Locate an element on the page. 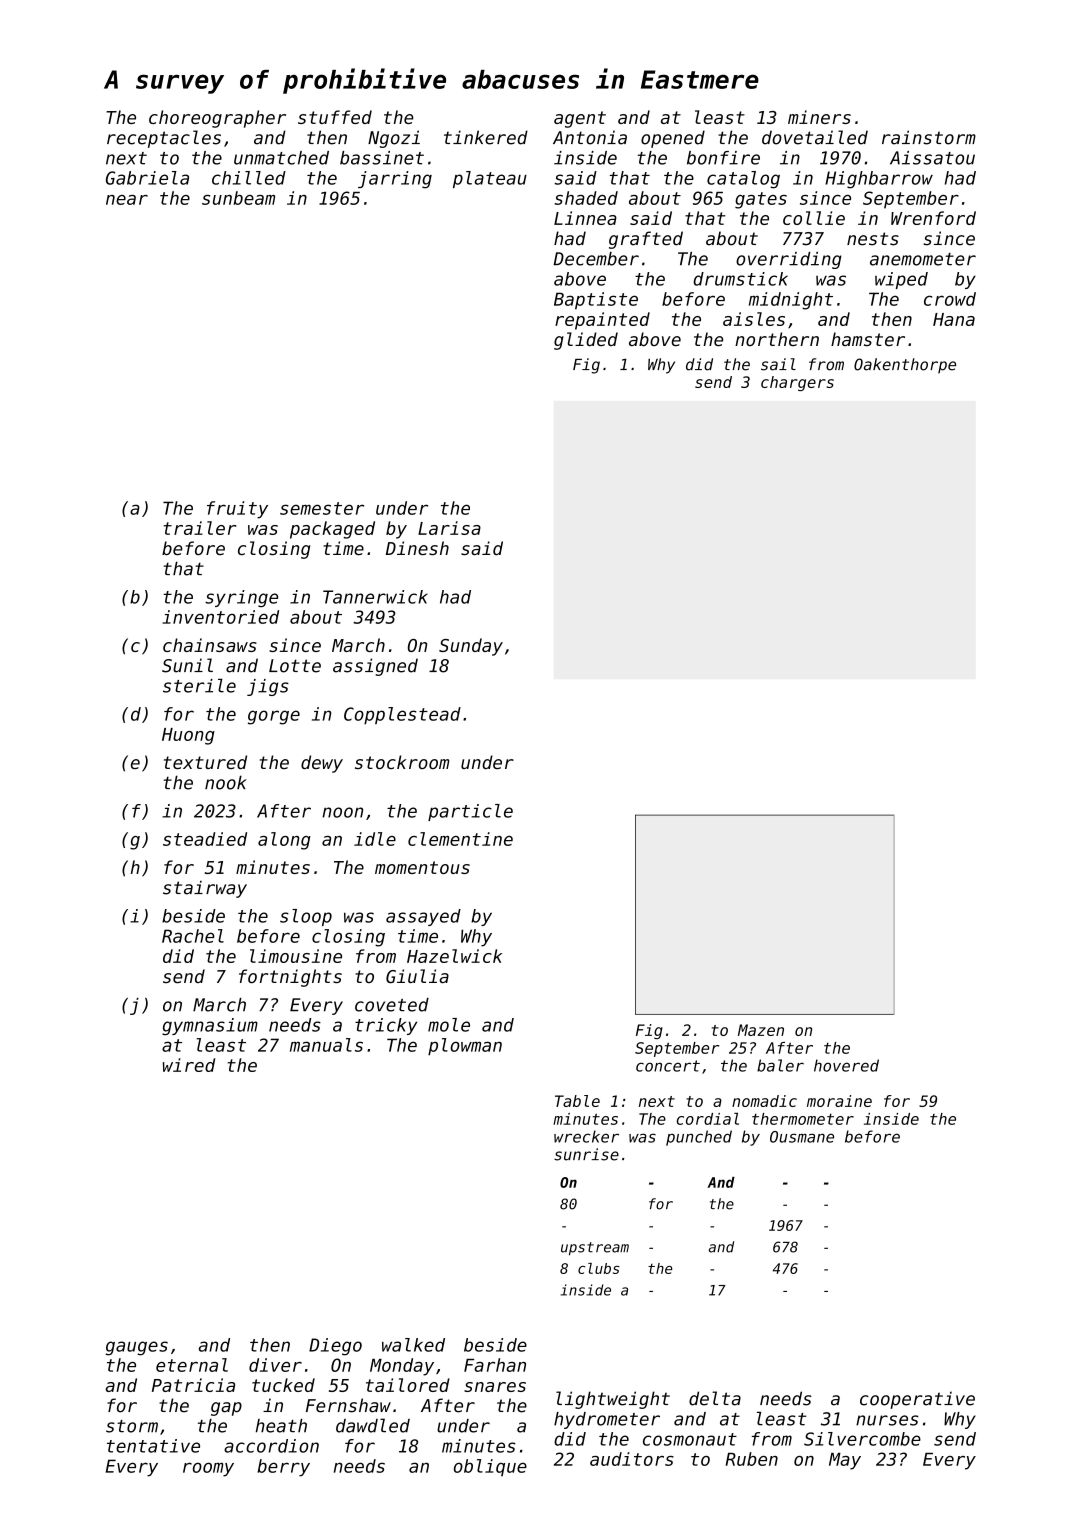 The image size is (1081, 1529). sunbeam is located at coordinates (238, 198).
